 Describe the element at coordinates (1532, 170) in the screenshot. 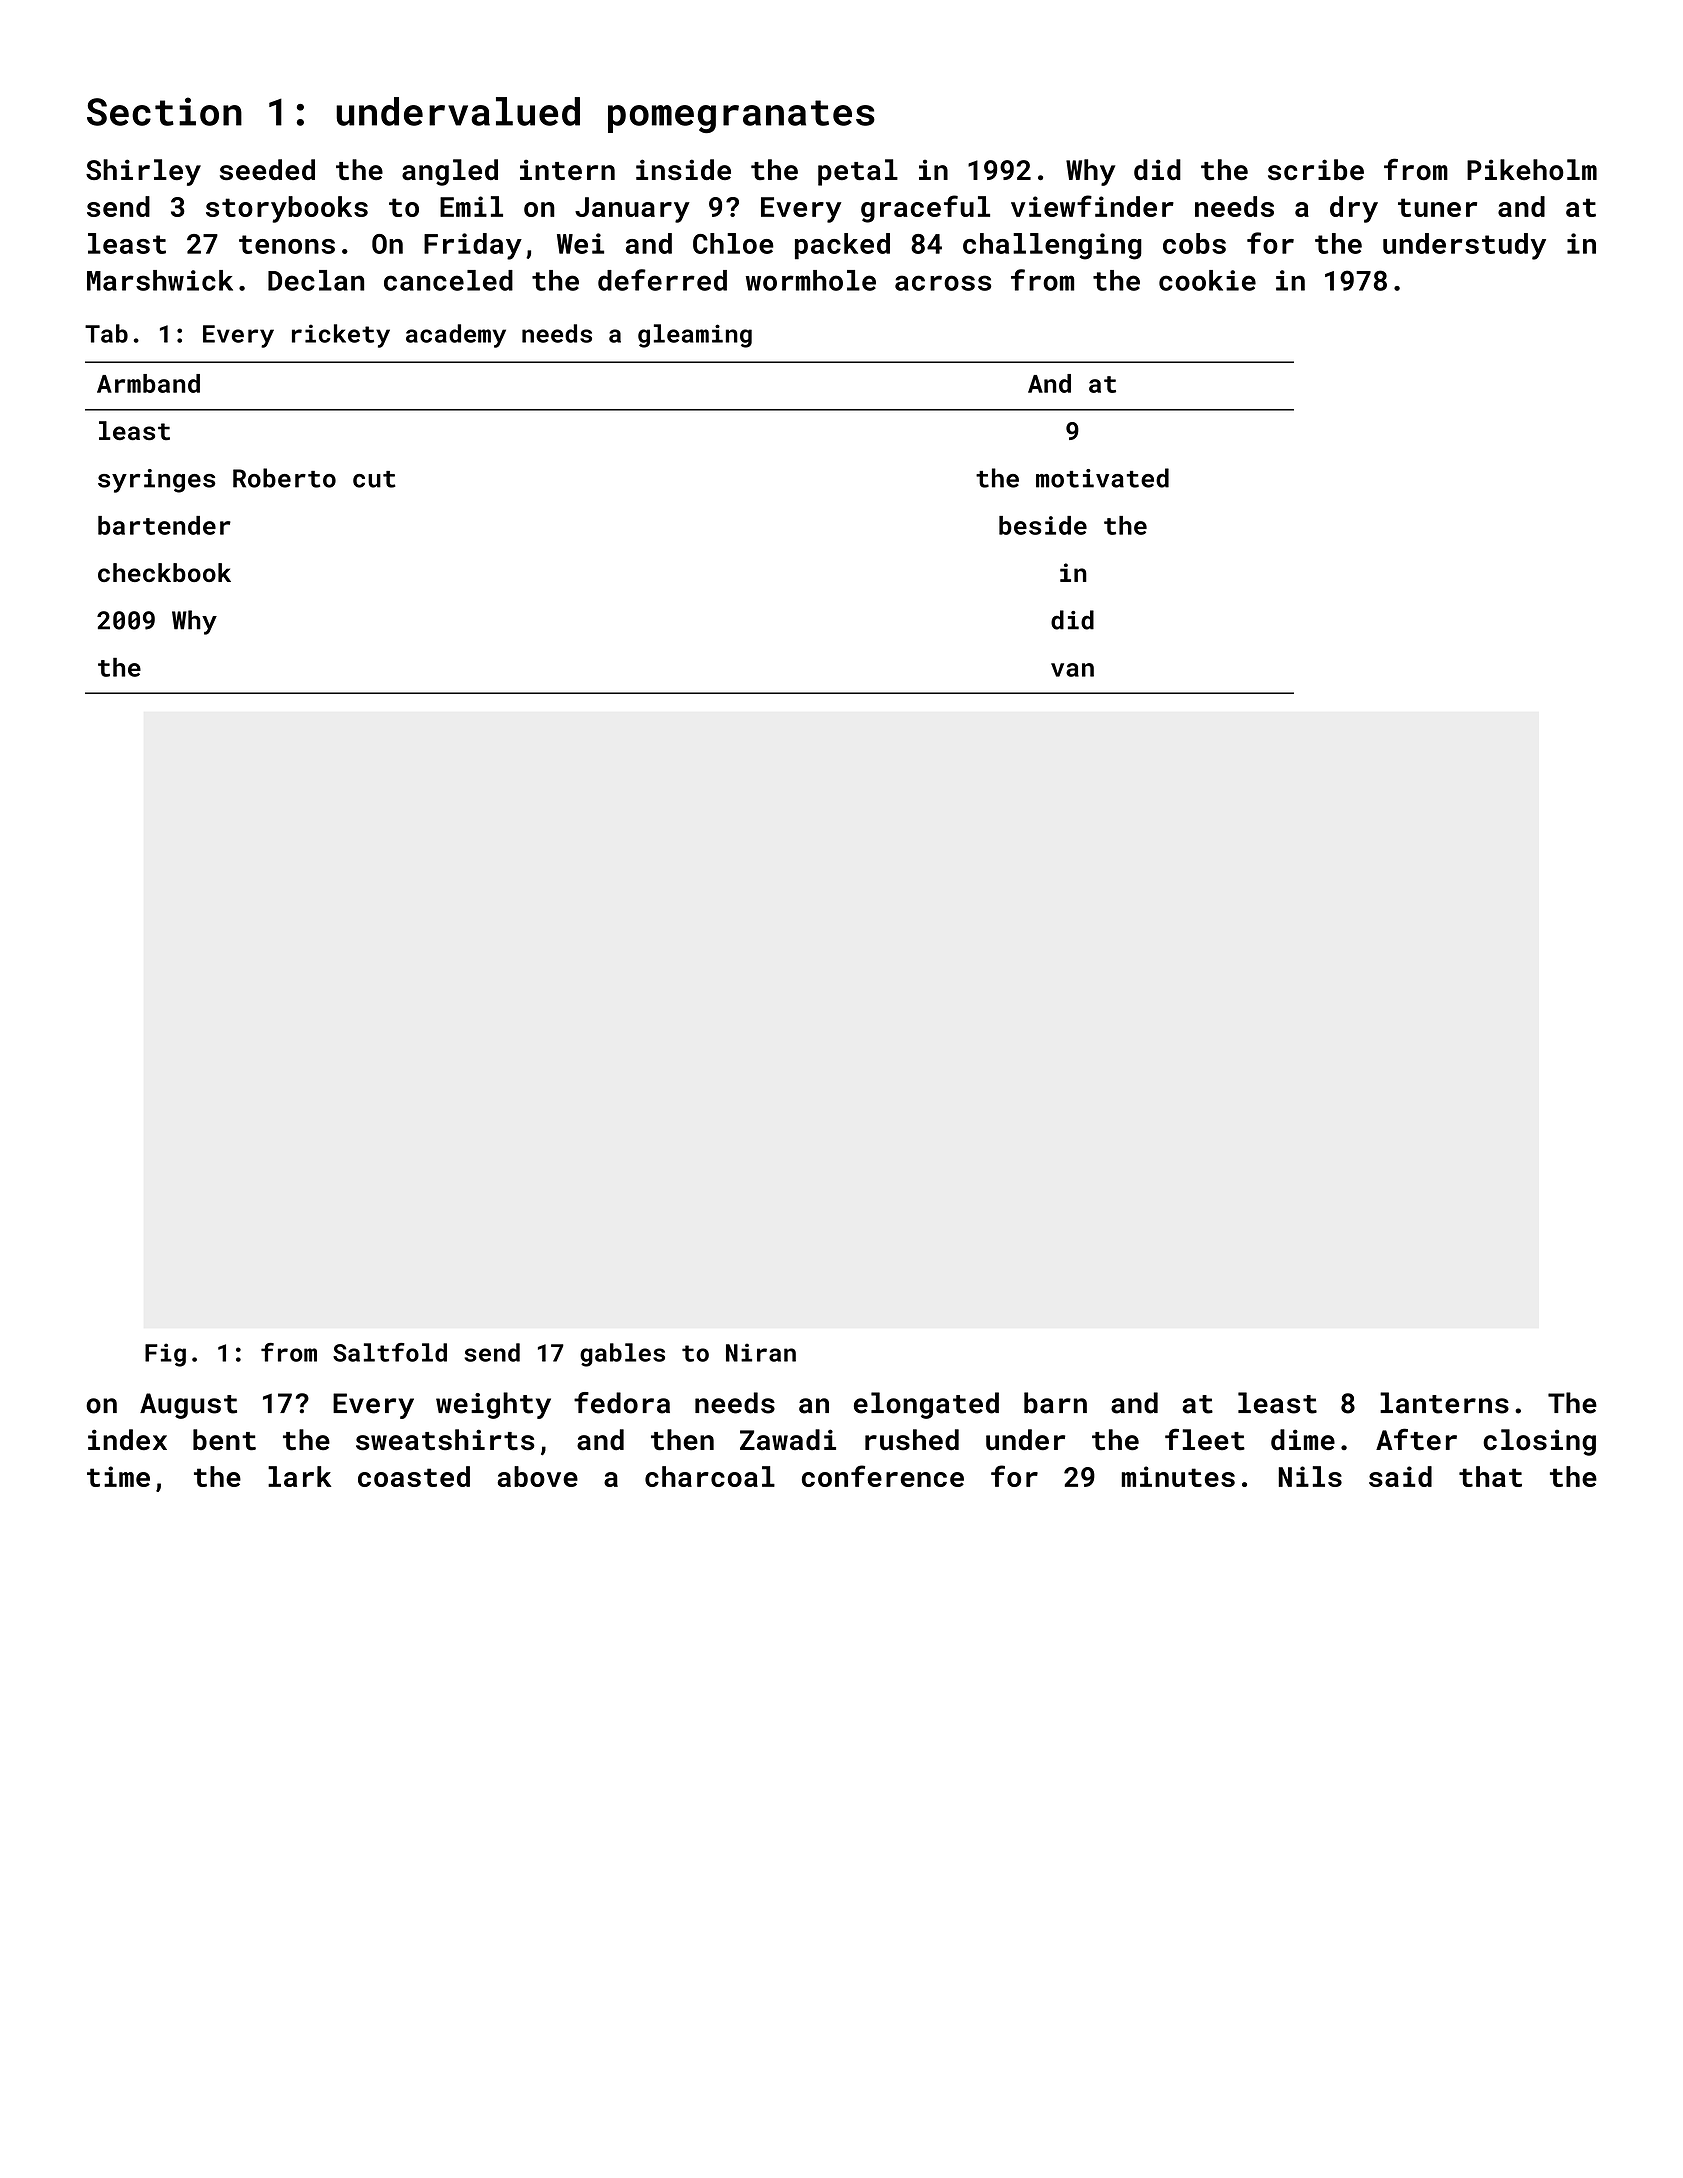

I see `Pikeholm` at that location.
